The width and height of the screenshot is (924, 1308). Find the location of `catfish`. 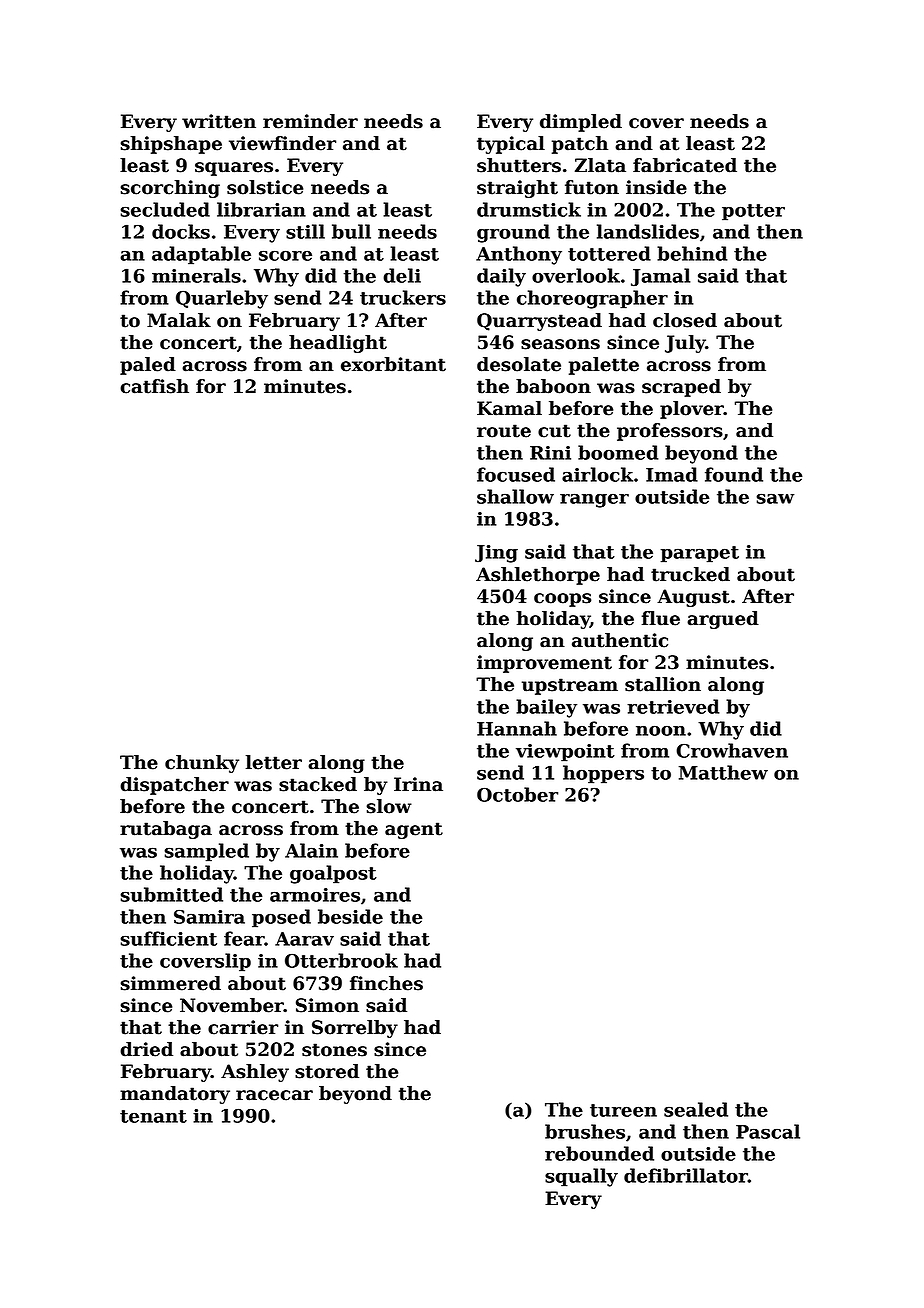

catfish is located at coordinates (154, 386).
